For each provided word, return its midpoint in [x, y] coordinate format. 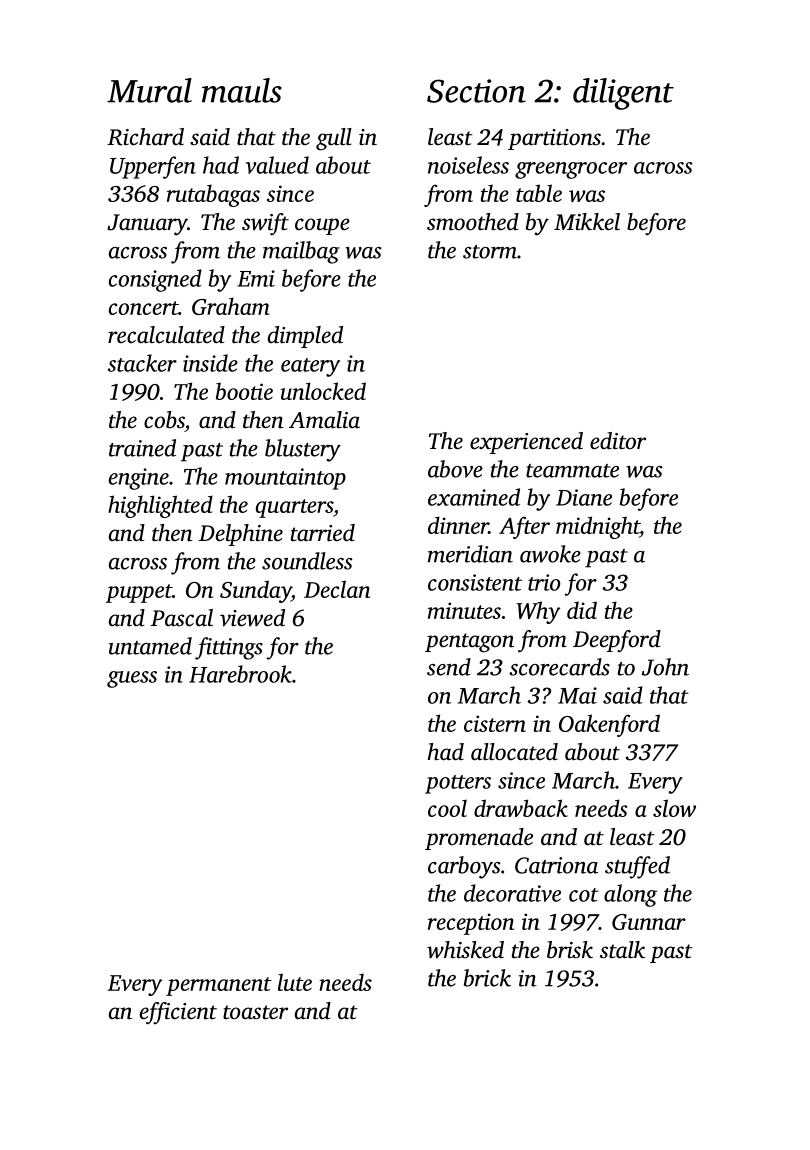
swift [265, 224]
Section [476, 91]
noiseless [468, 165]
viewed [252, 618]
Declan [337, 589]
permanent [219, 986]
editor [618, 441]
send [449, 667]
